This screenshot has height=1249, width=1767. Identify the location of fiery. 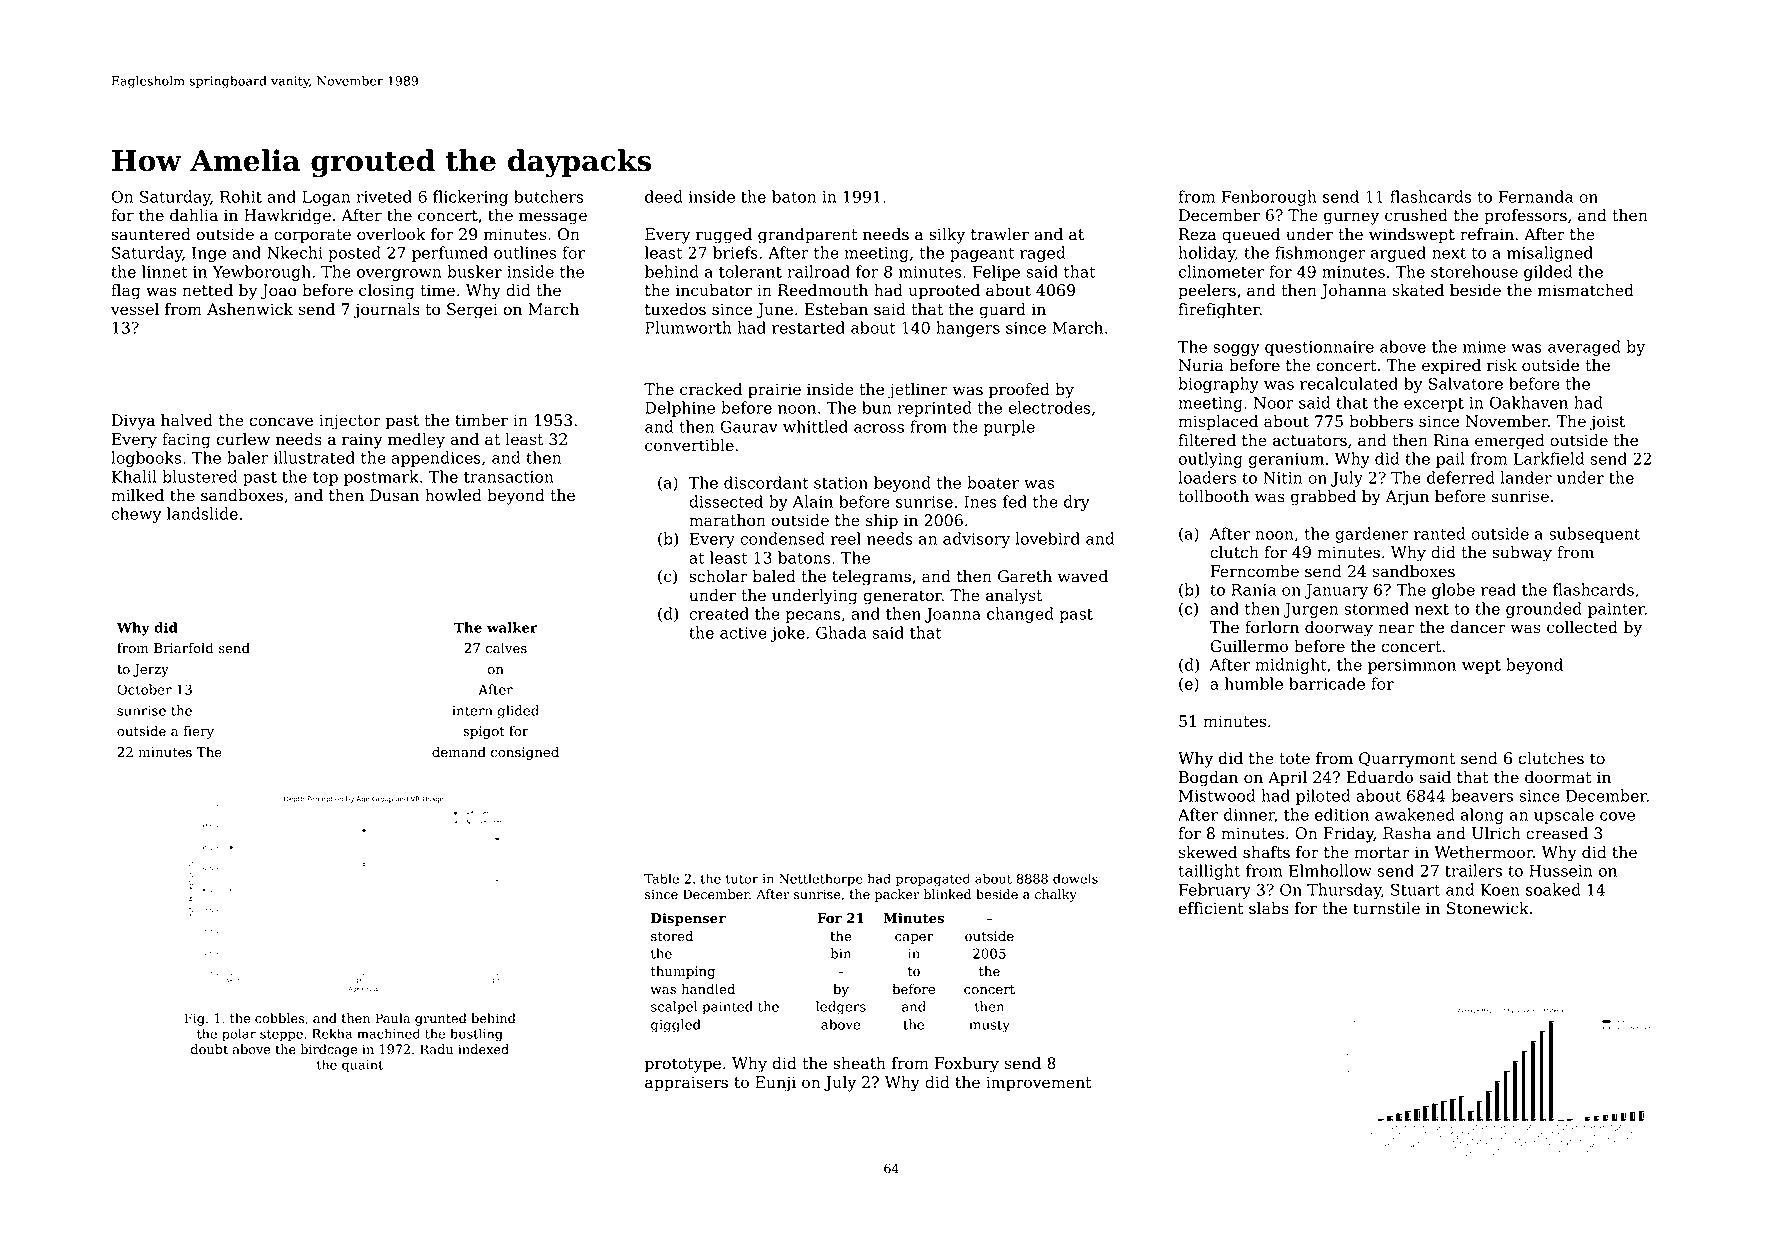
(198, 732).
